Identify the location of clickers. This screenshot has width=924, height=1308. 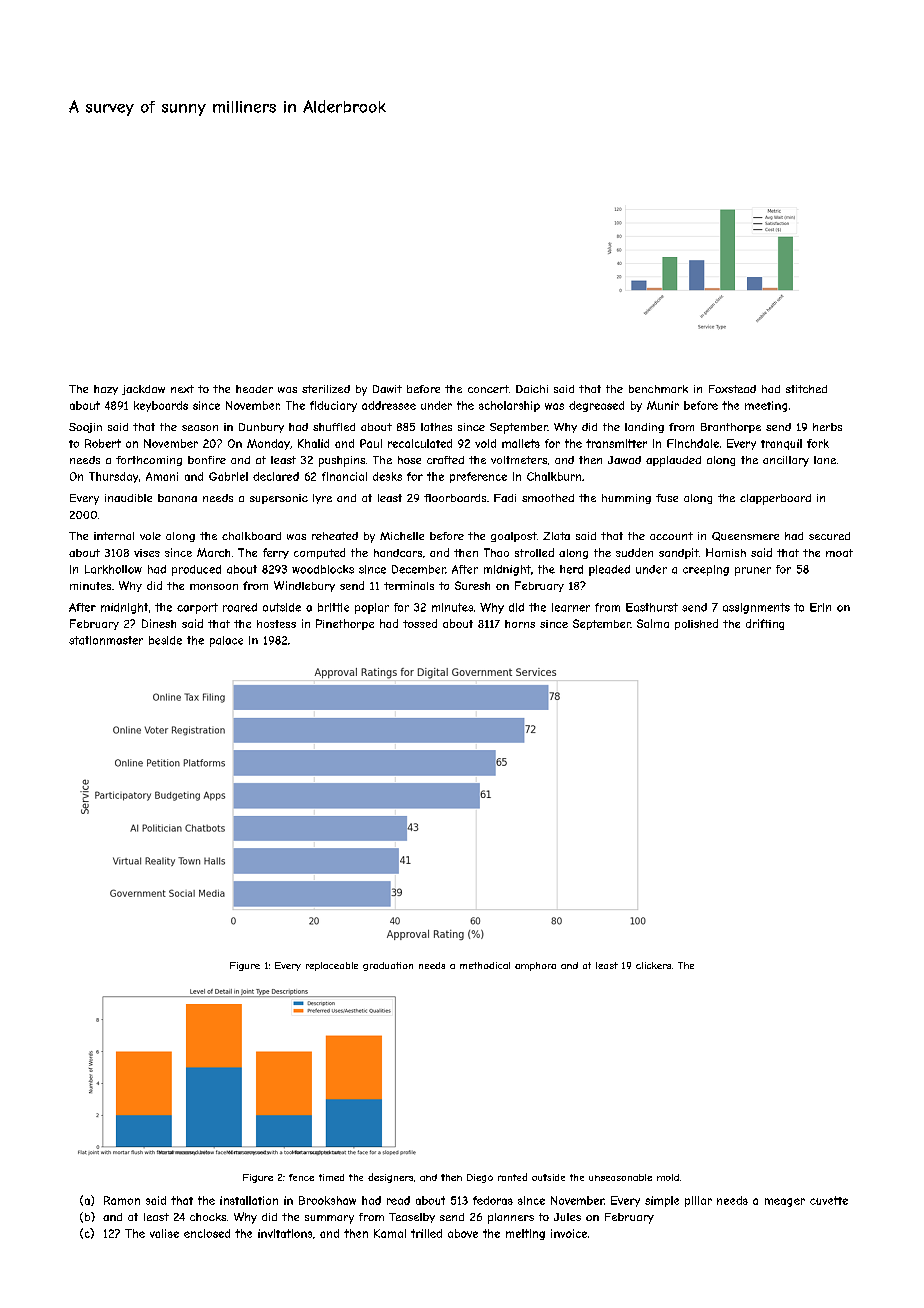
(653, 965).
